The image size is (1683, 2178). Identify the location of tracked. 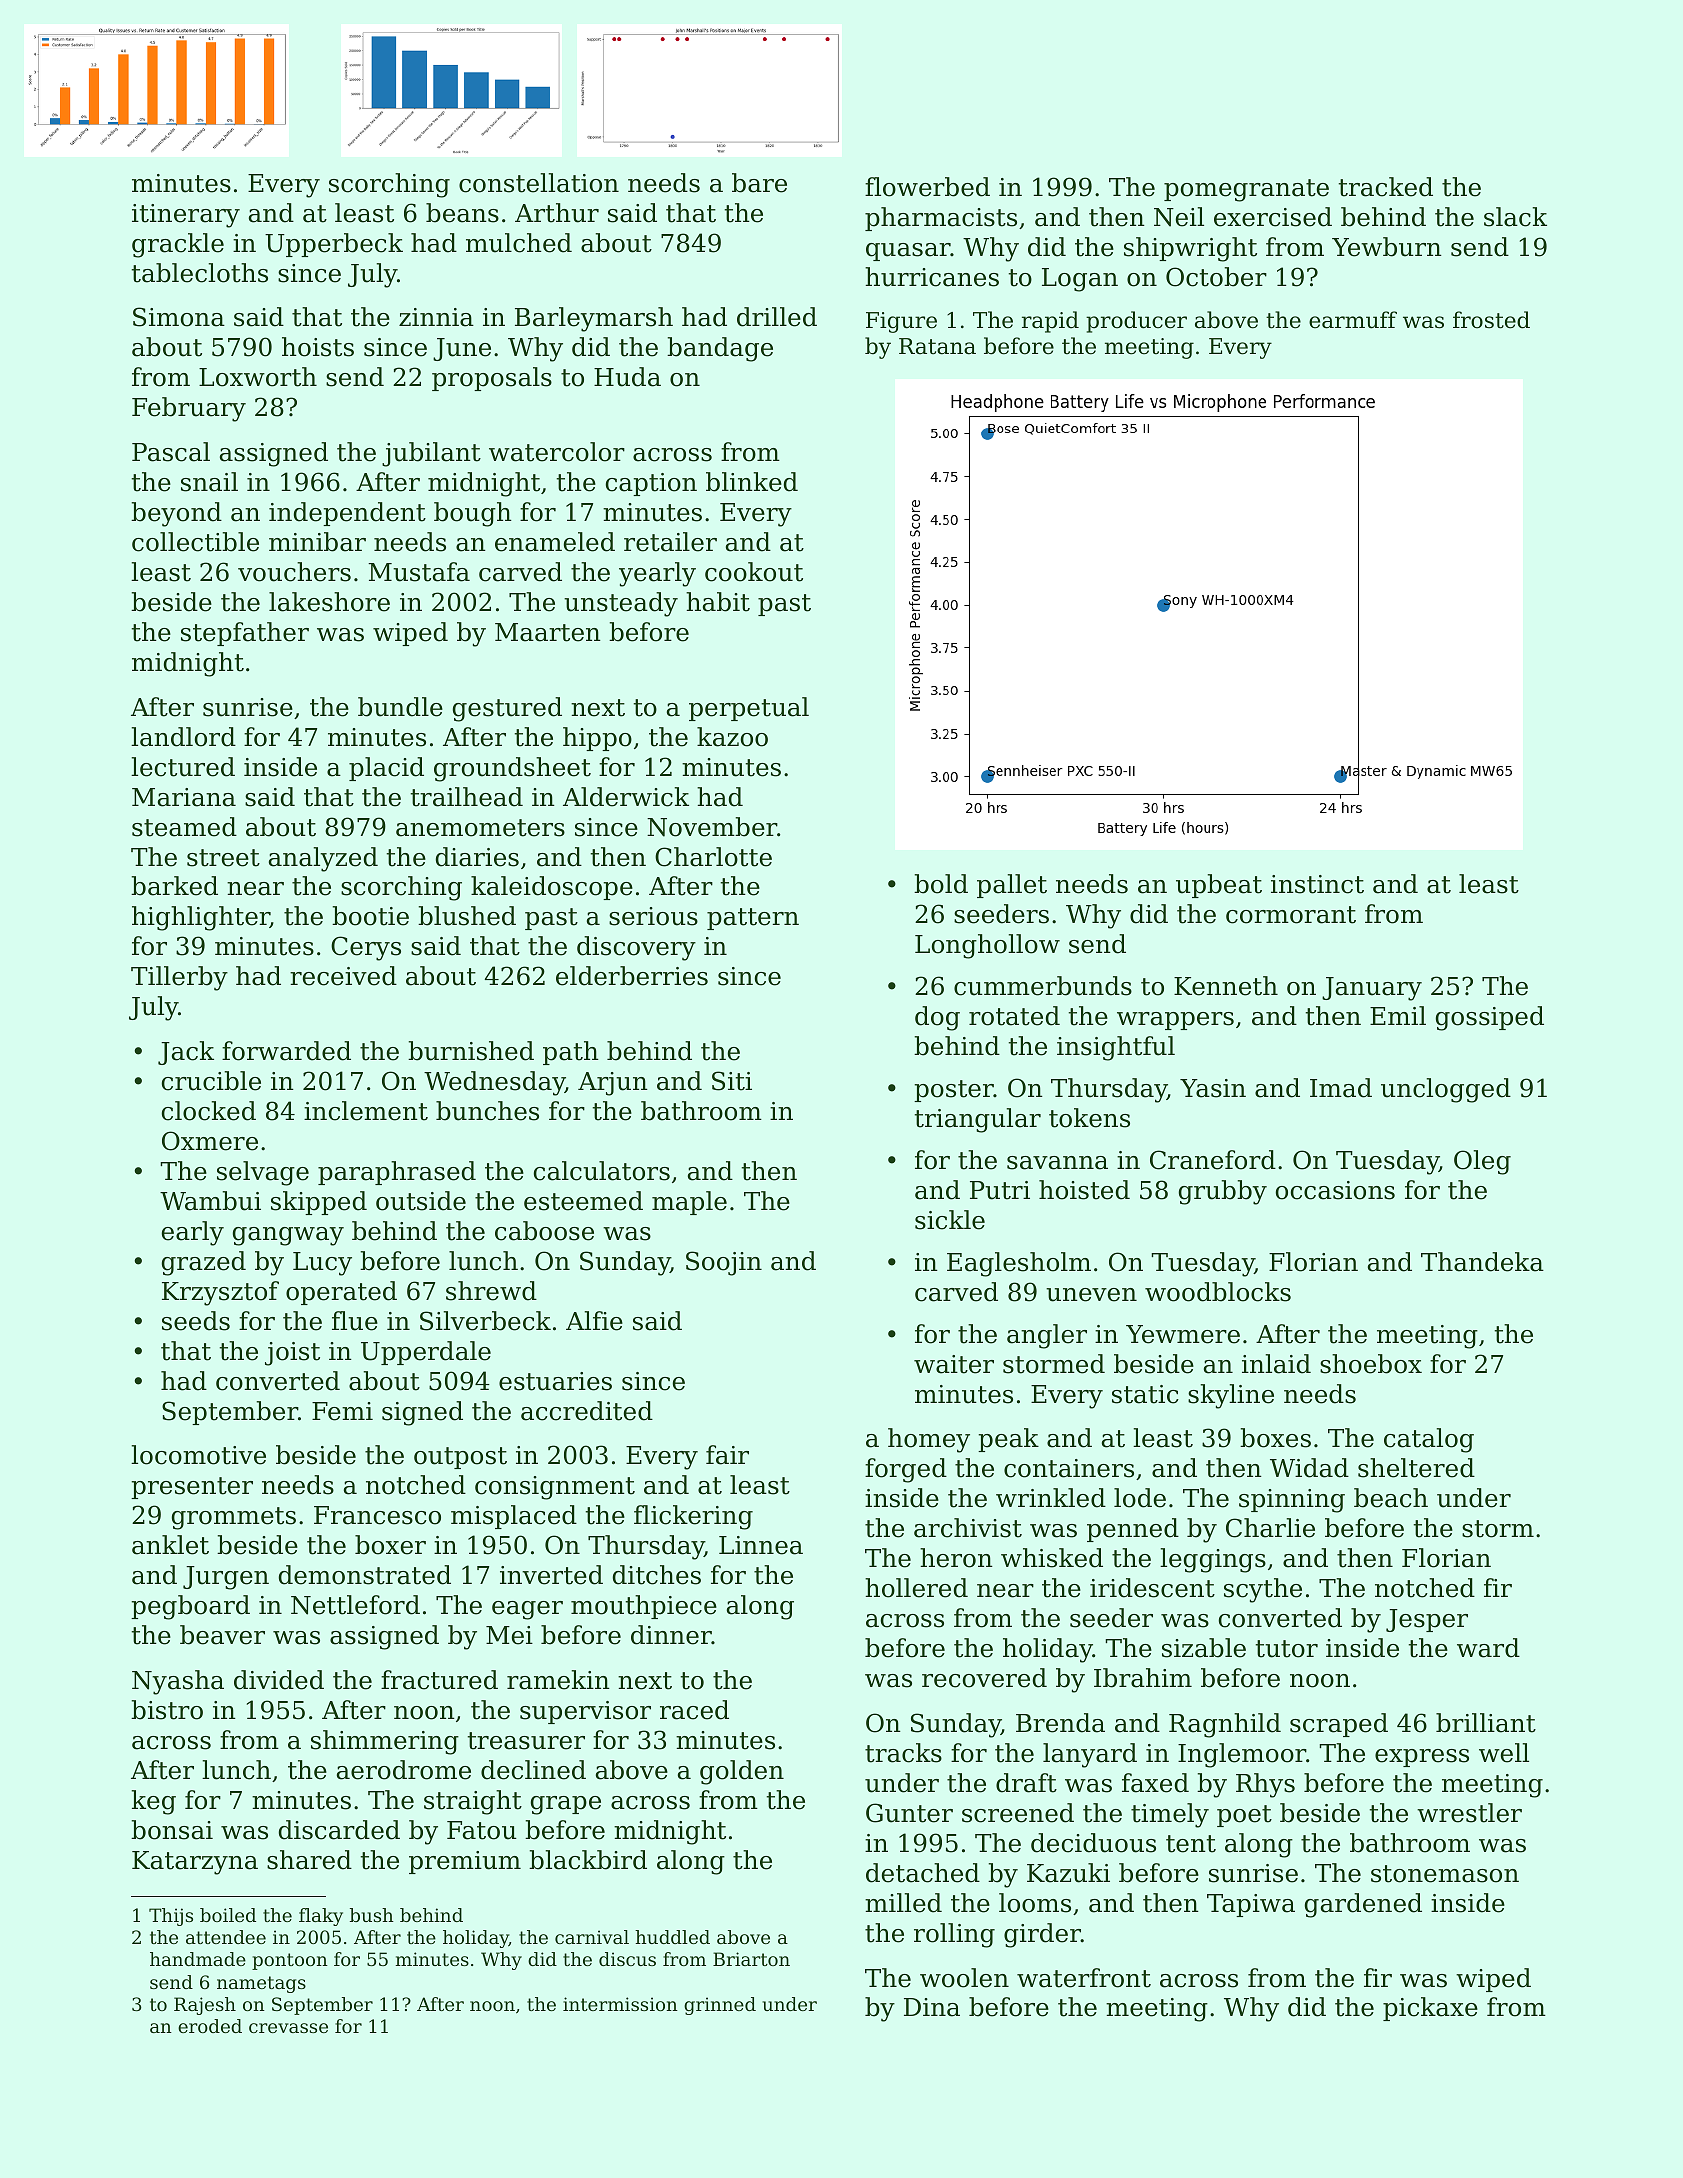
(1386, 187).
